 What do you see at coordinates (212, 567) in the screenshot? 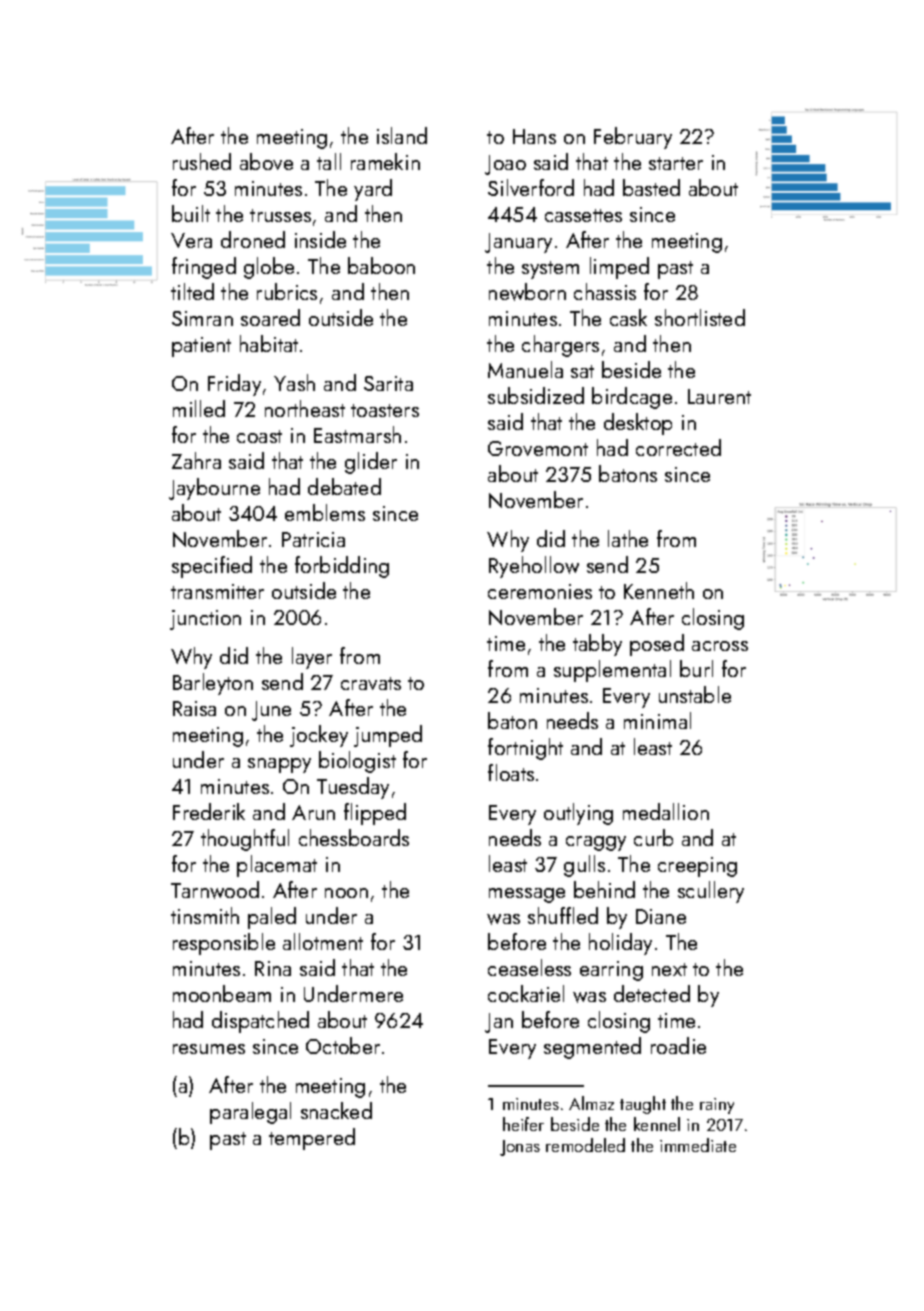
I see `specified` at bounding box center [212, 567].
